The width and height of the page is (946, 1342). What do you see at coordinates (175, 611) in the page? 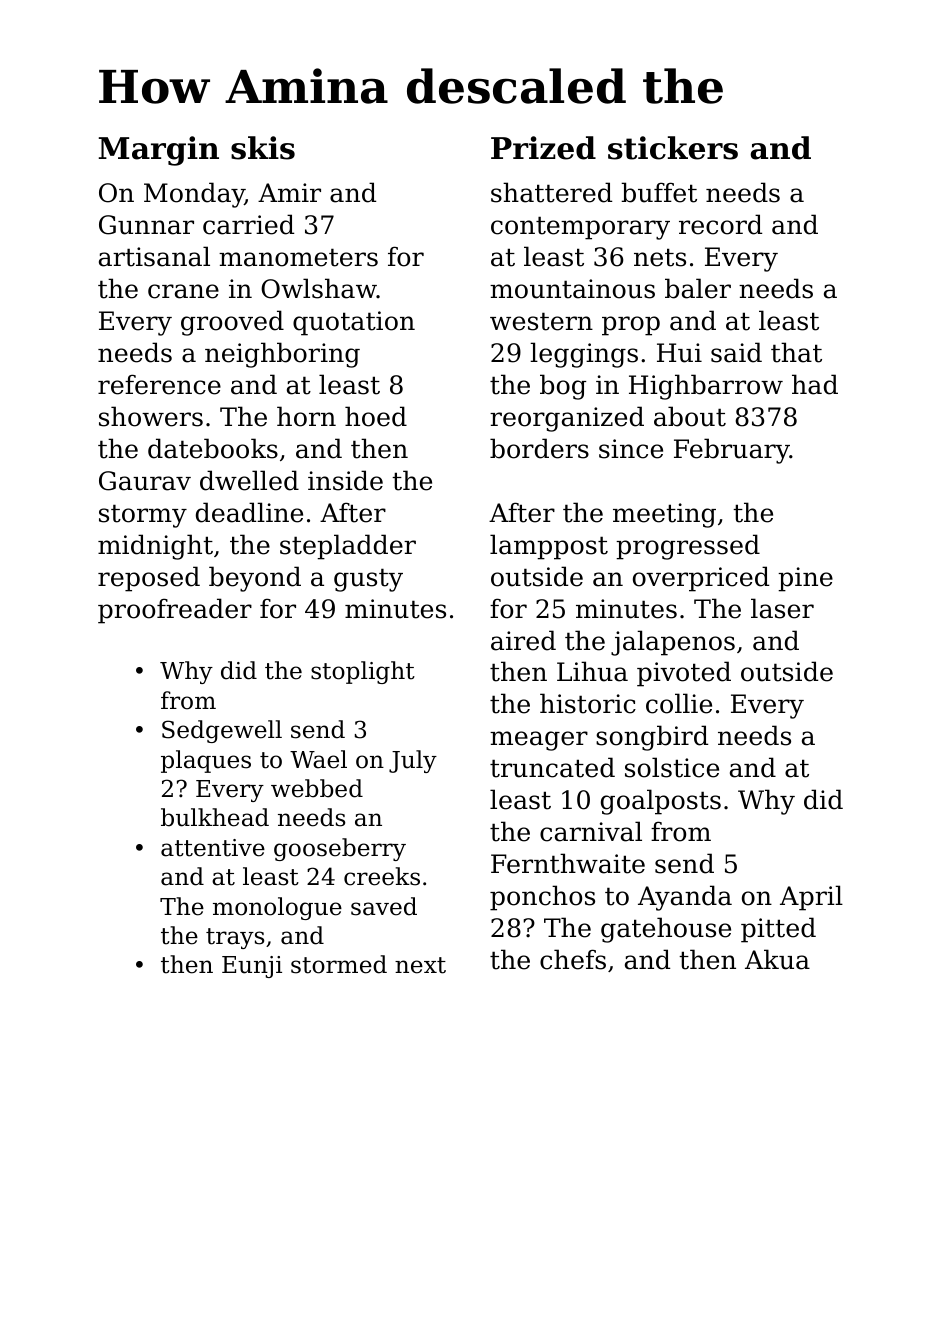
I see `proofreader` at bounding box center [175, 611].
